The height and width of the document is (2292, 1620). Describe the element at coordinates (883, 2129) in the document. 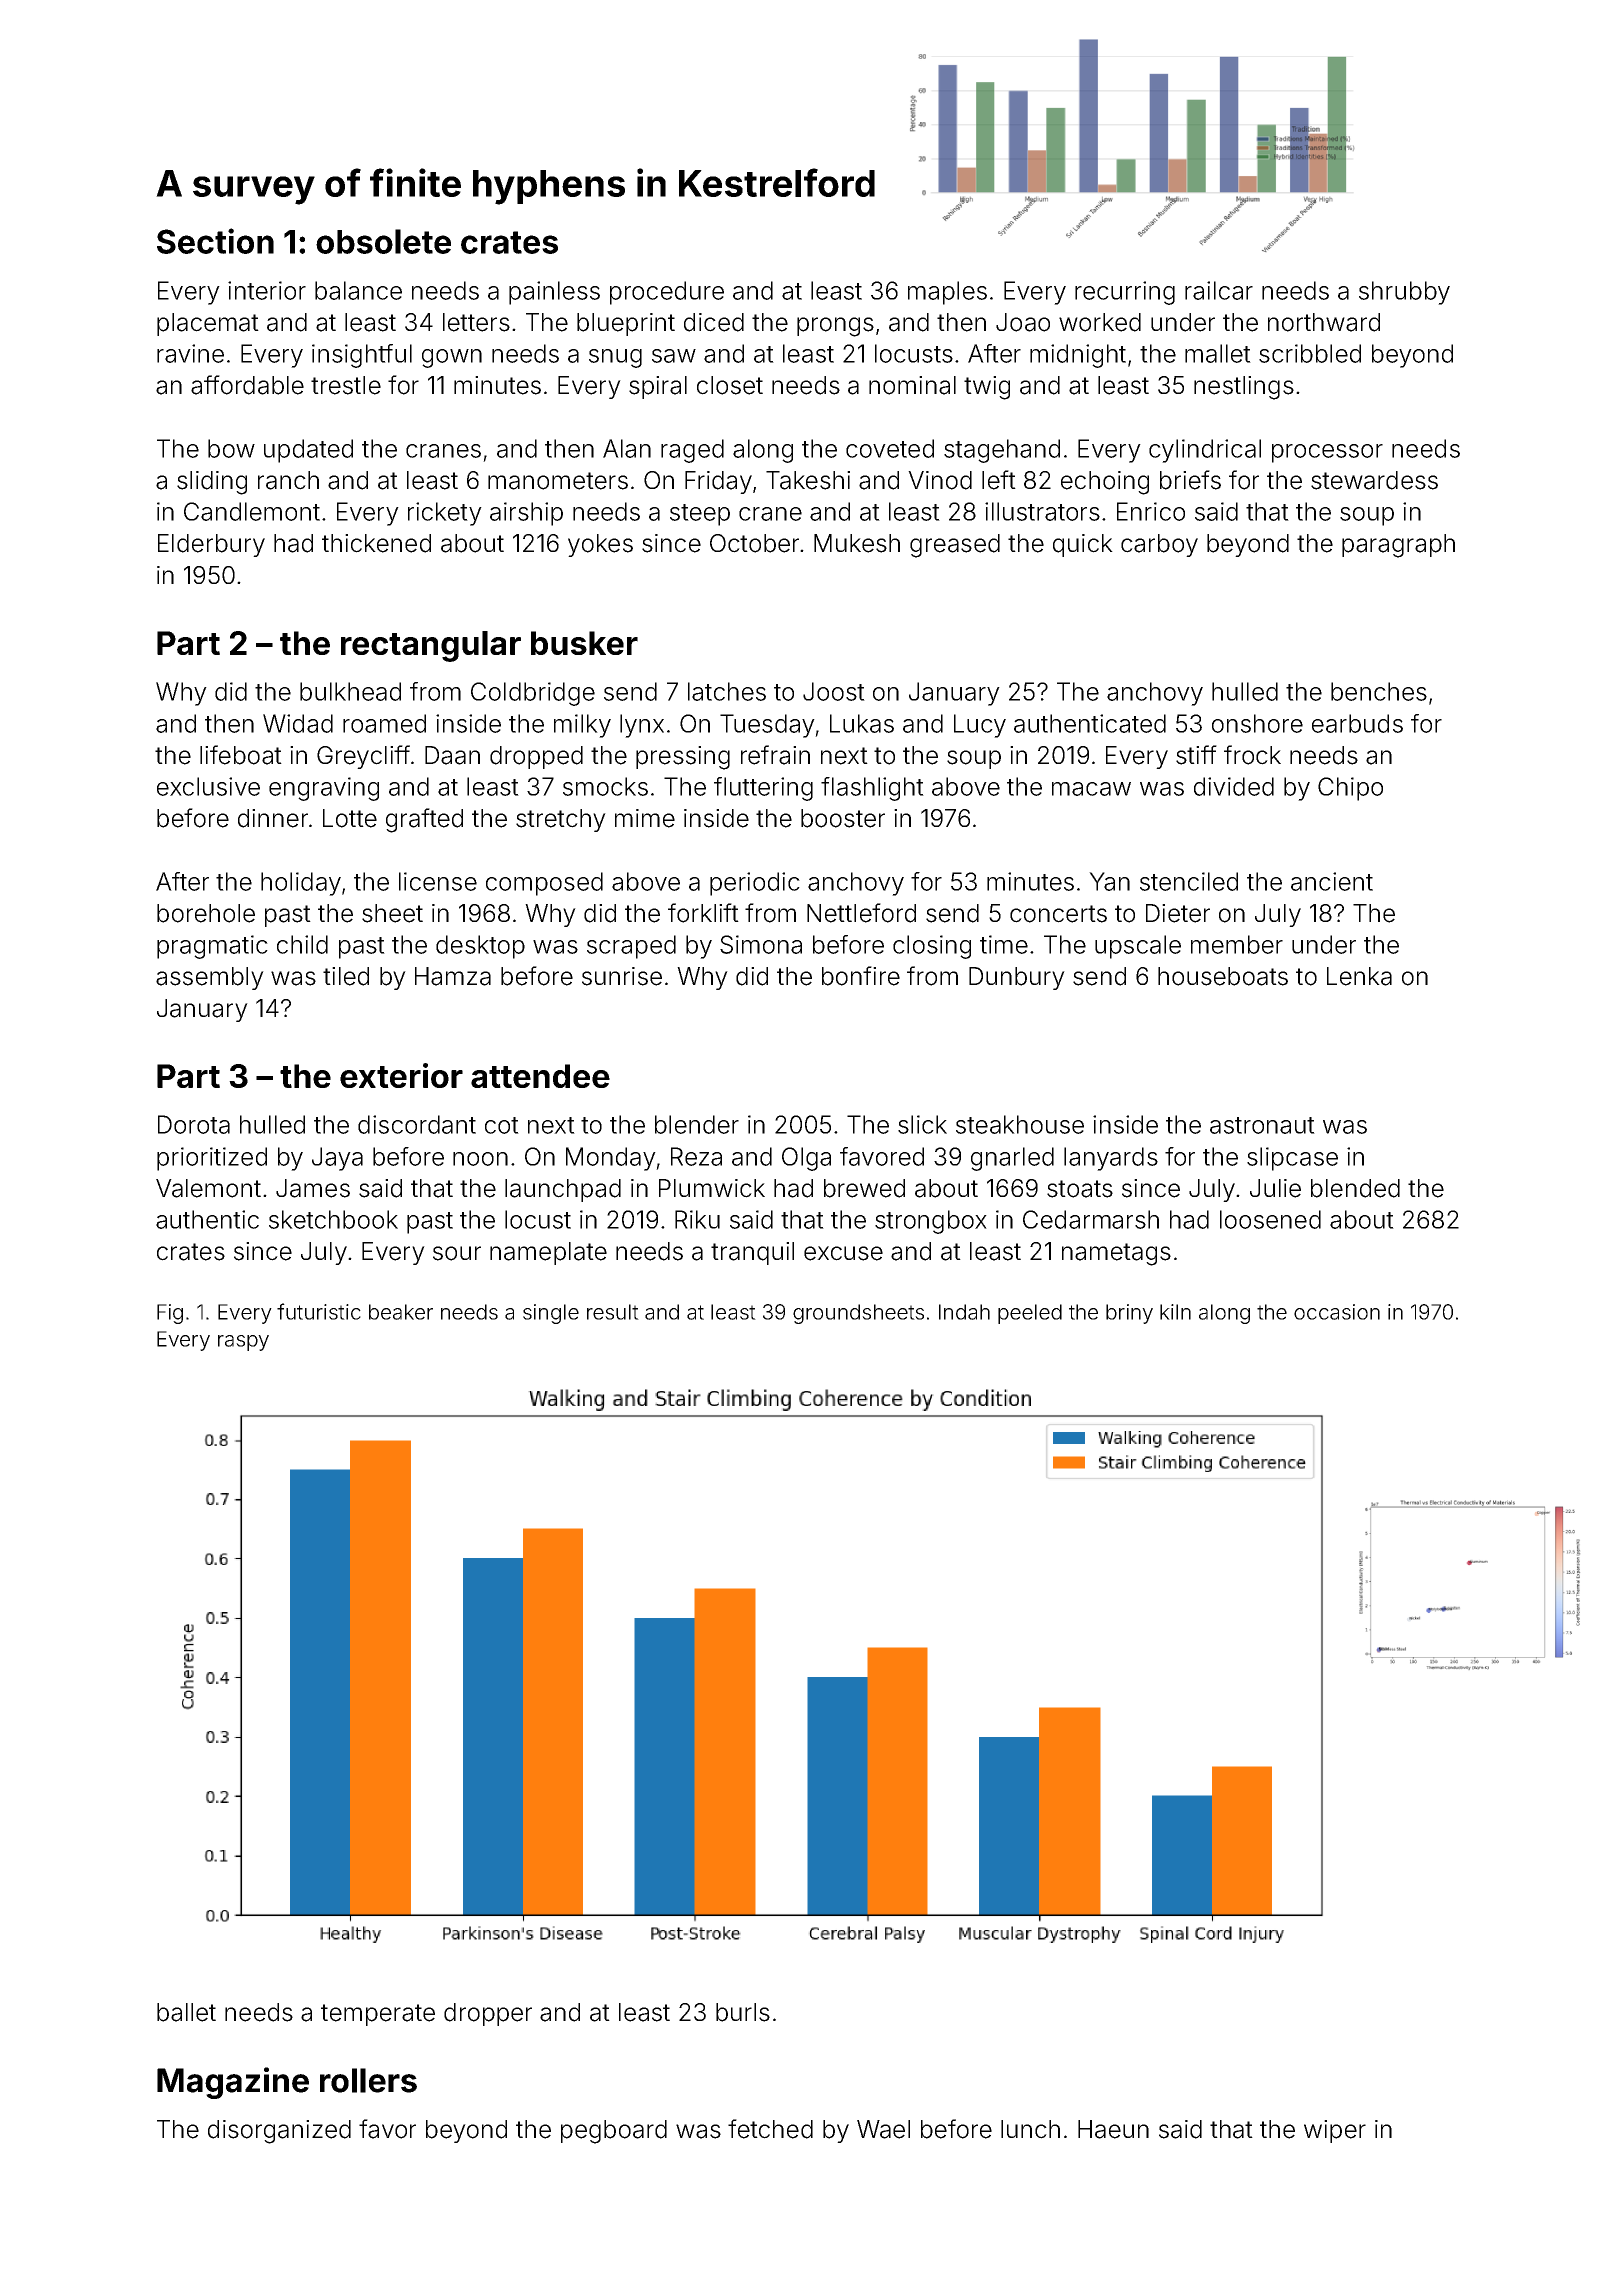

I see `Wael` at that location.
